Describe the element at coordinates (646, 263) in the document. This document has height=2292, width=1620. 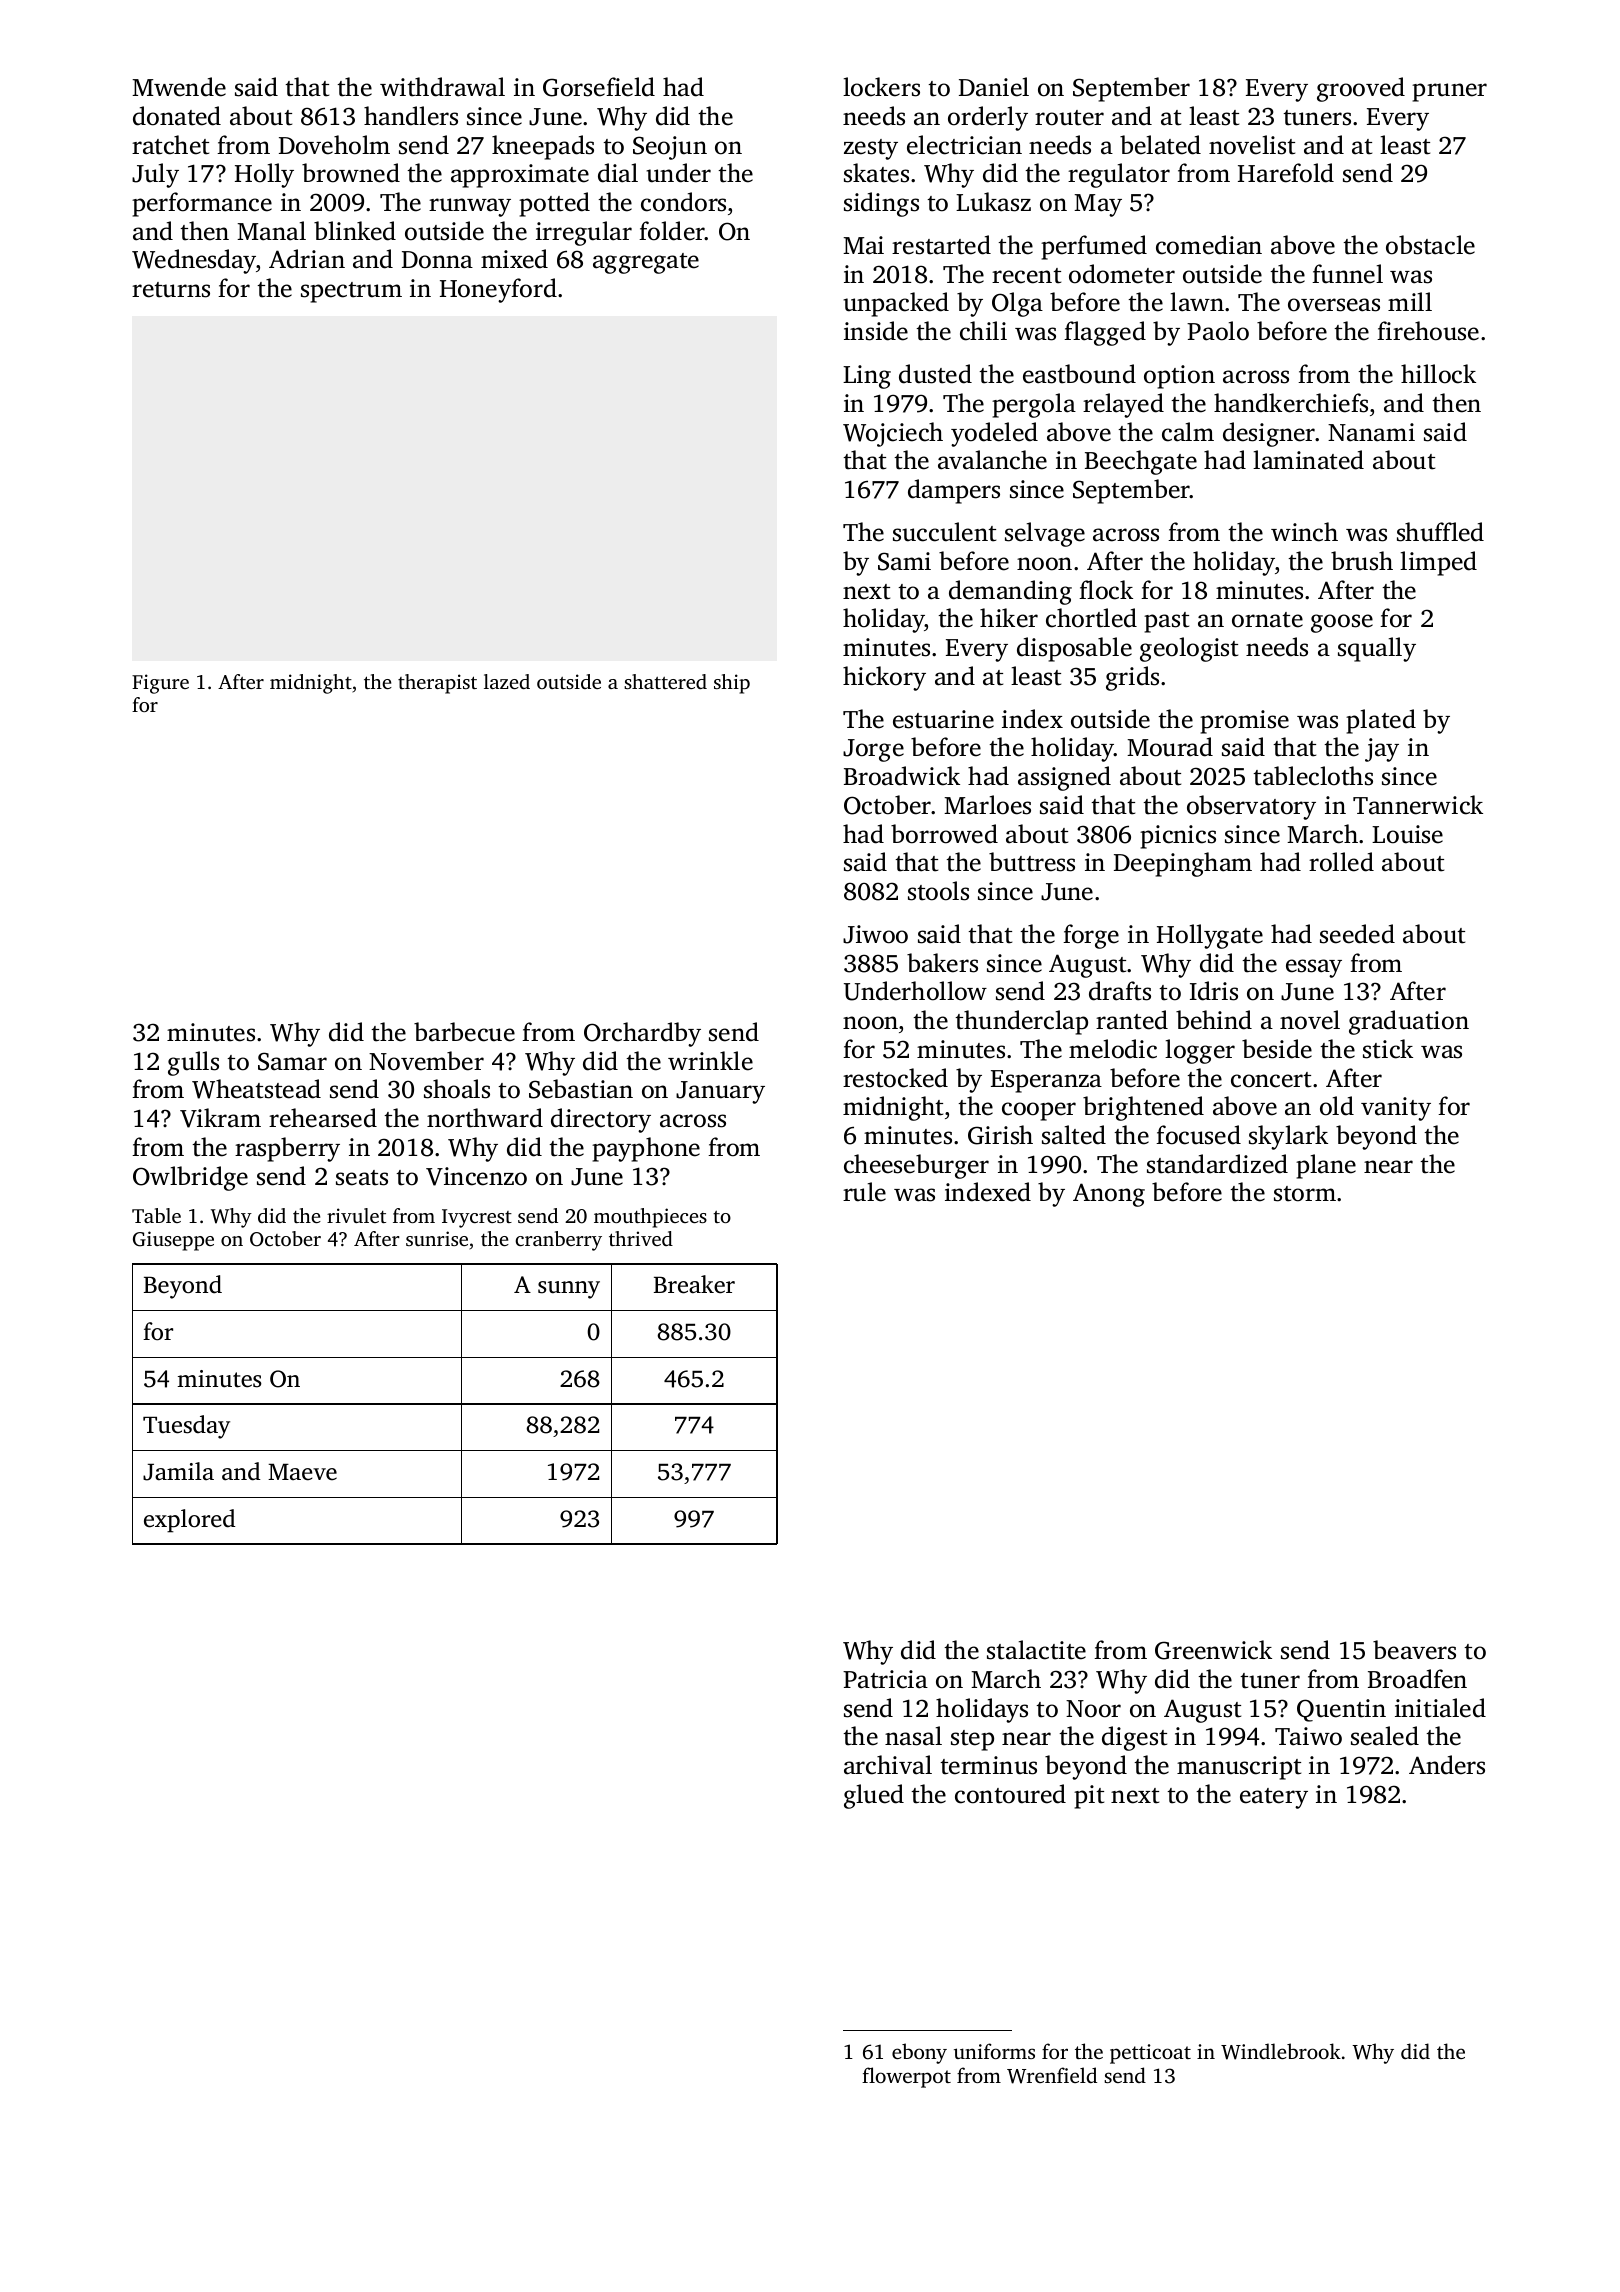
I see `aggregate` at that location.
